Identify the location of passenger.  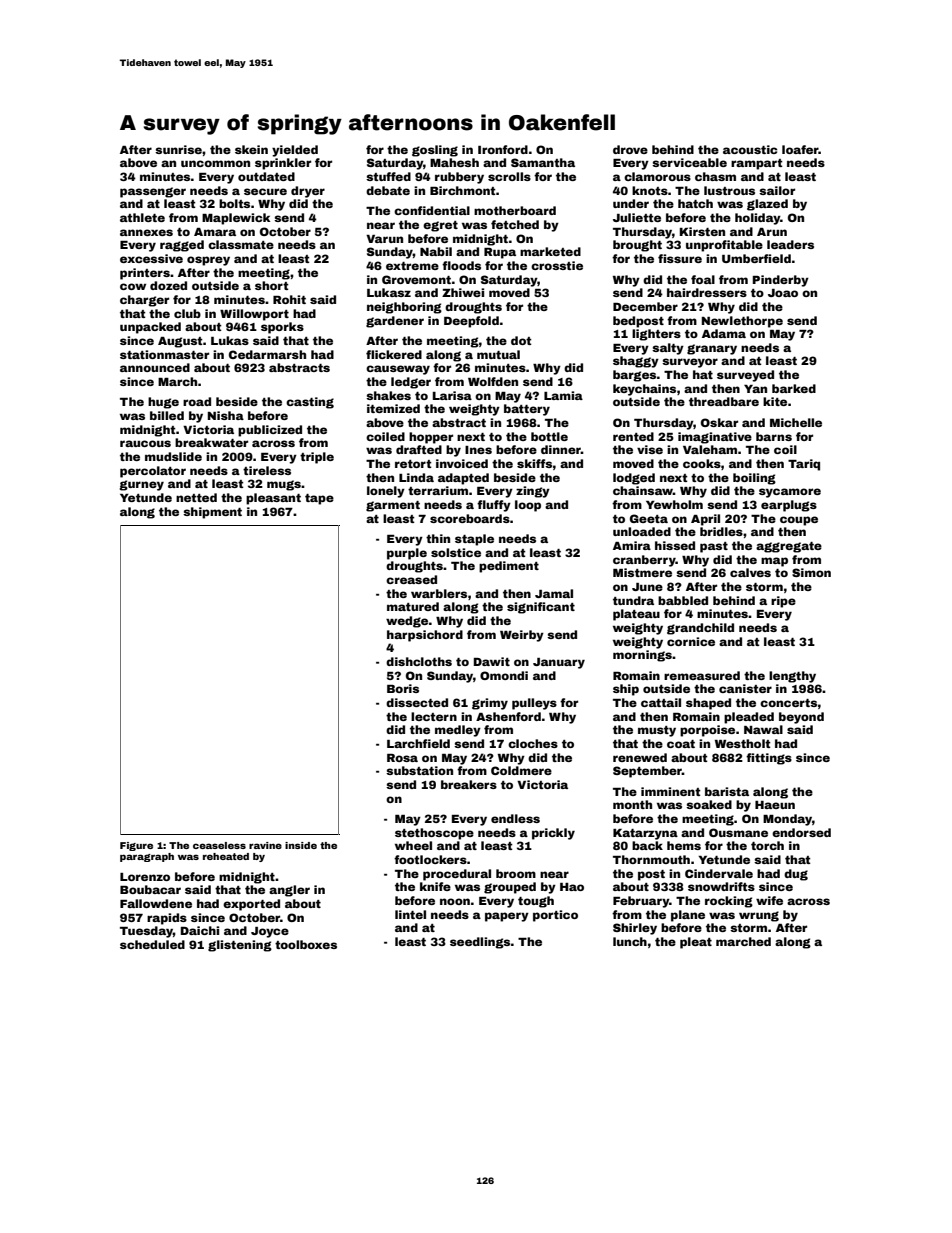
(153, 192).
